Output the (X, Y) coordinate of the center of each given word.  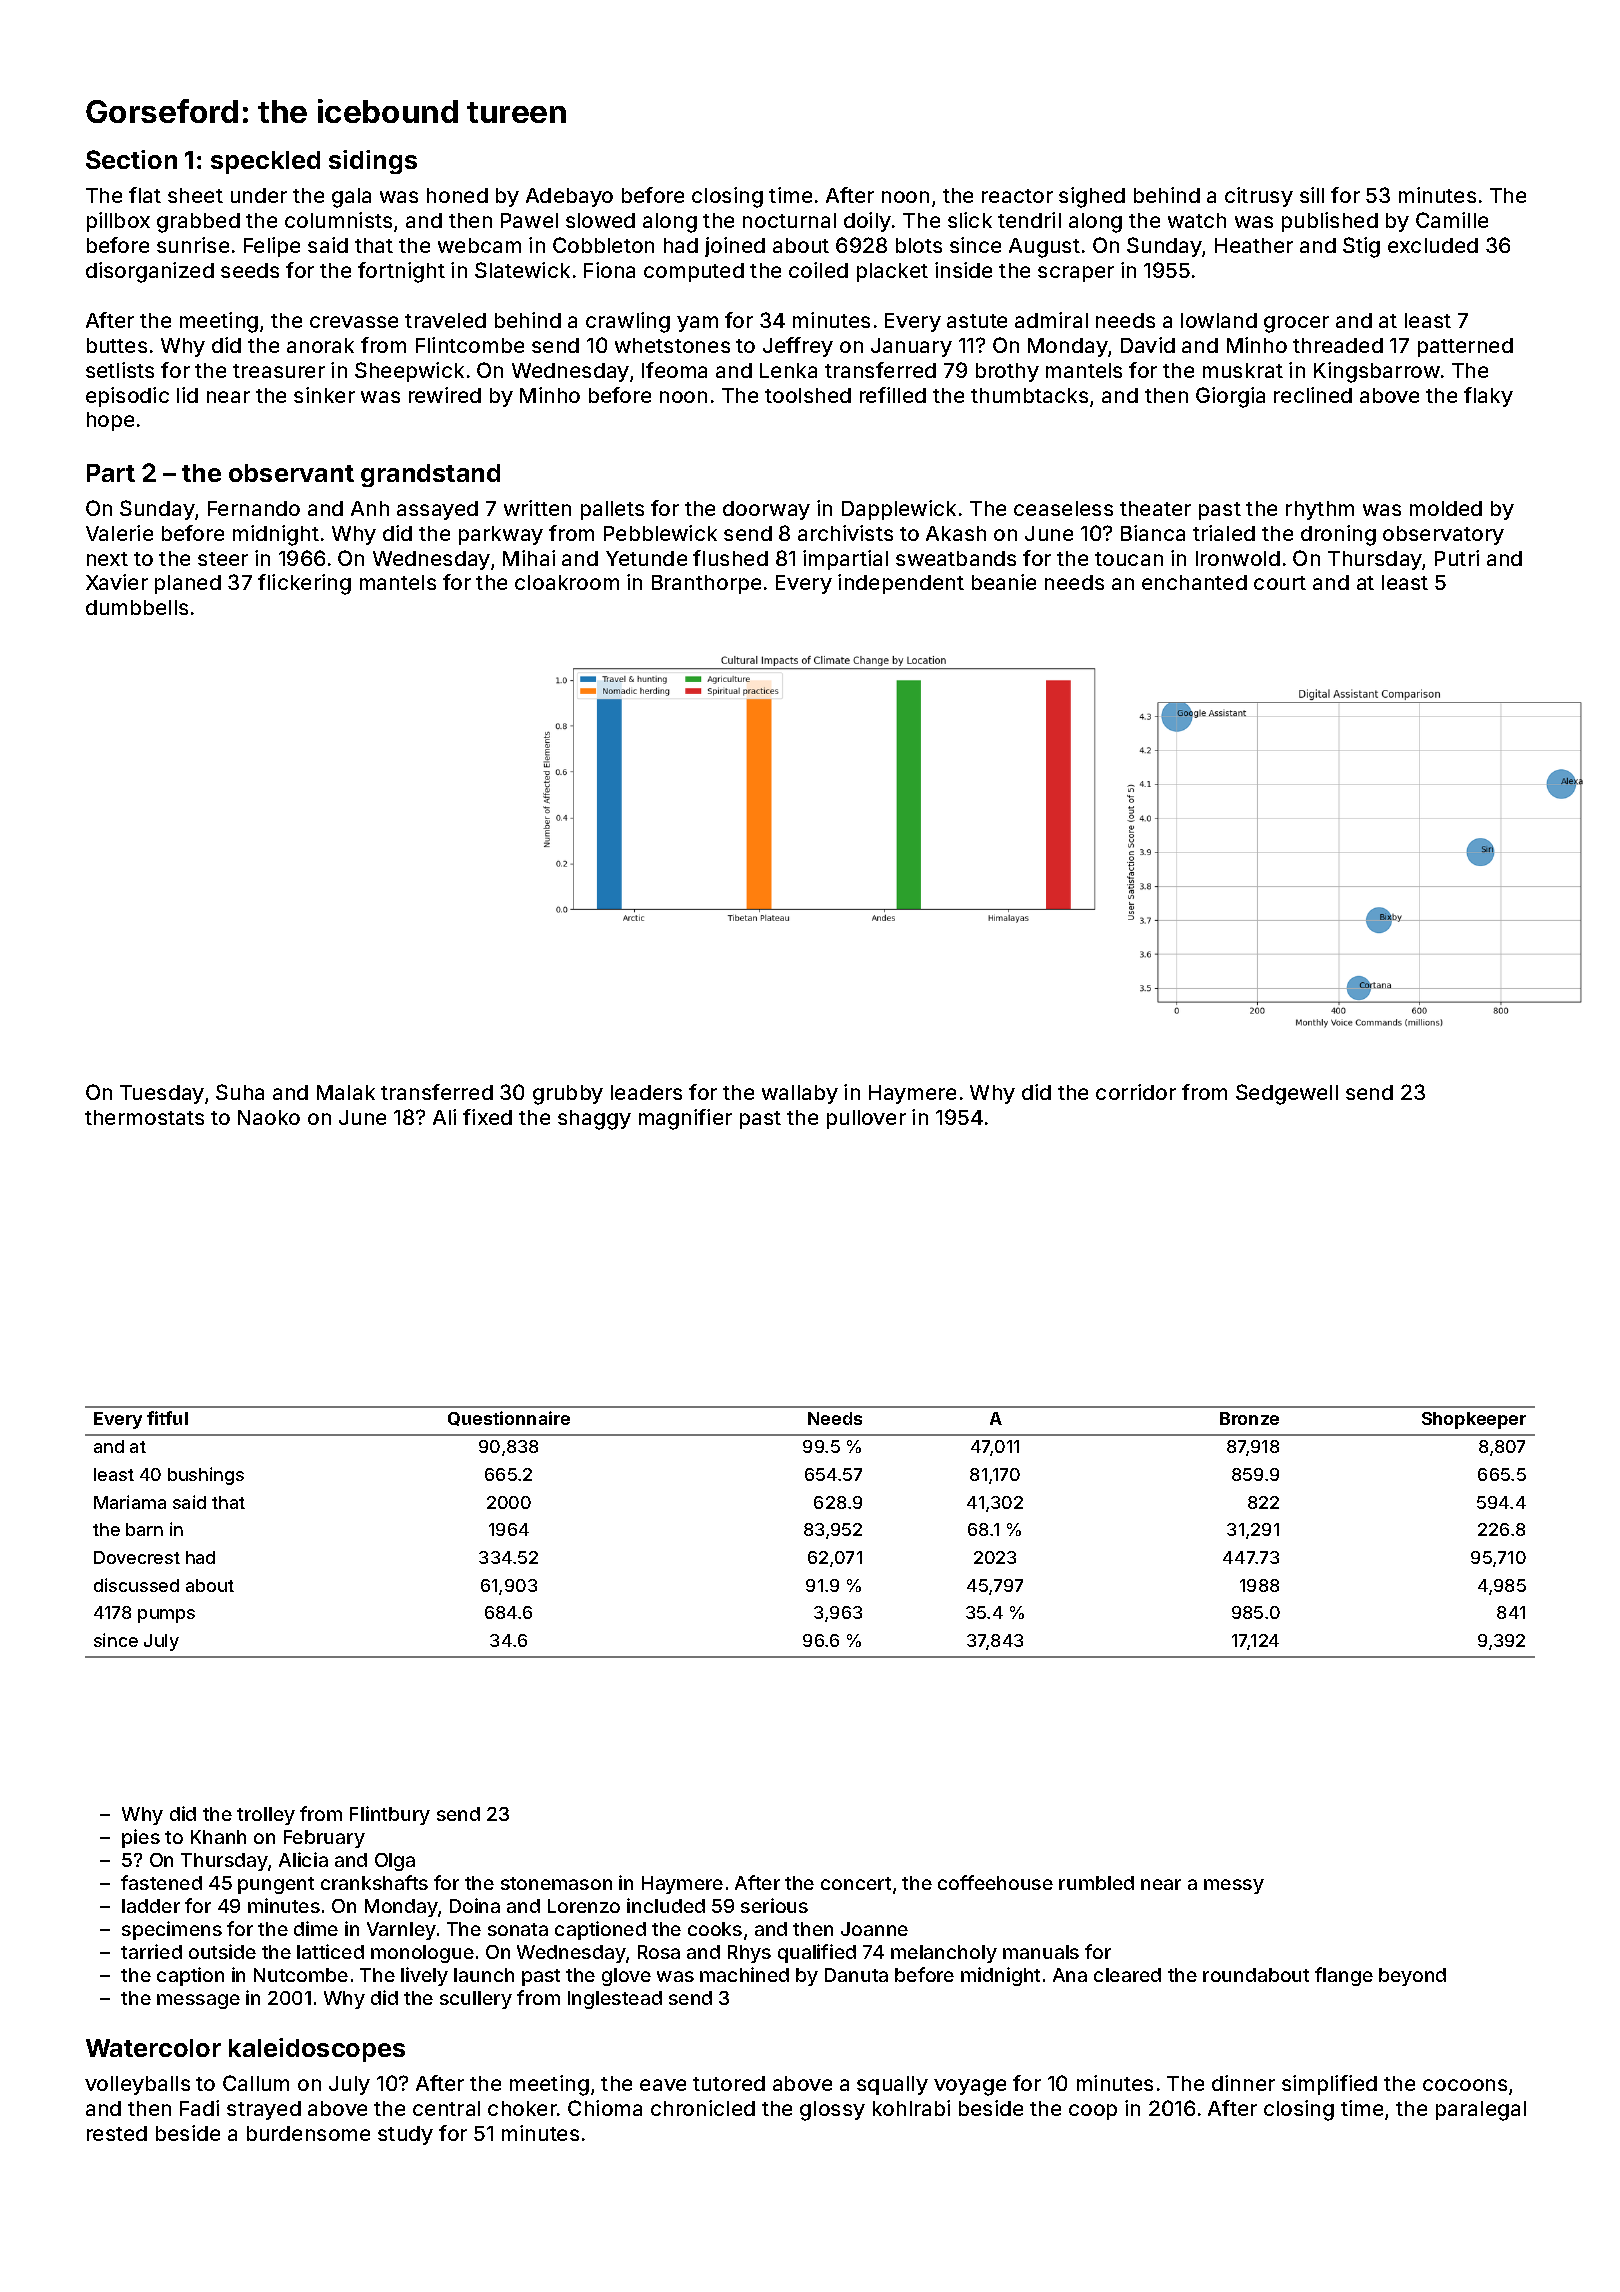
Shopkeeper (1474, 1420)
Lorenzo (584, 1906)
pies (141, 1838)
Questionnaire (509, 1418)
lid (187, 395)
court (1280, 583)
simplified (1329, 2085)
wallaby (800, 1094)
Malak (346, 1092)
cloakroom (567, 582)
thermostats (144, 1117)
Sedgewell (1287, 1094)
